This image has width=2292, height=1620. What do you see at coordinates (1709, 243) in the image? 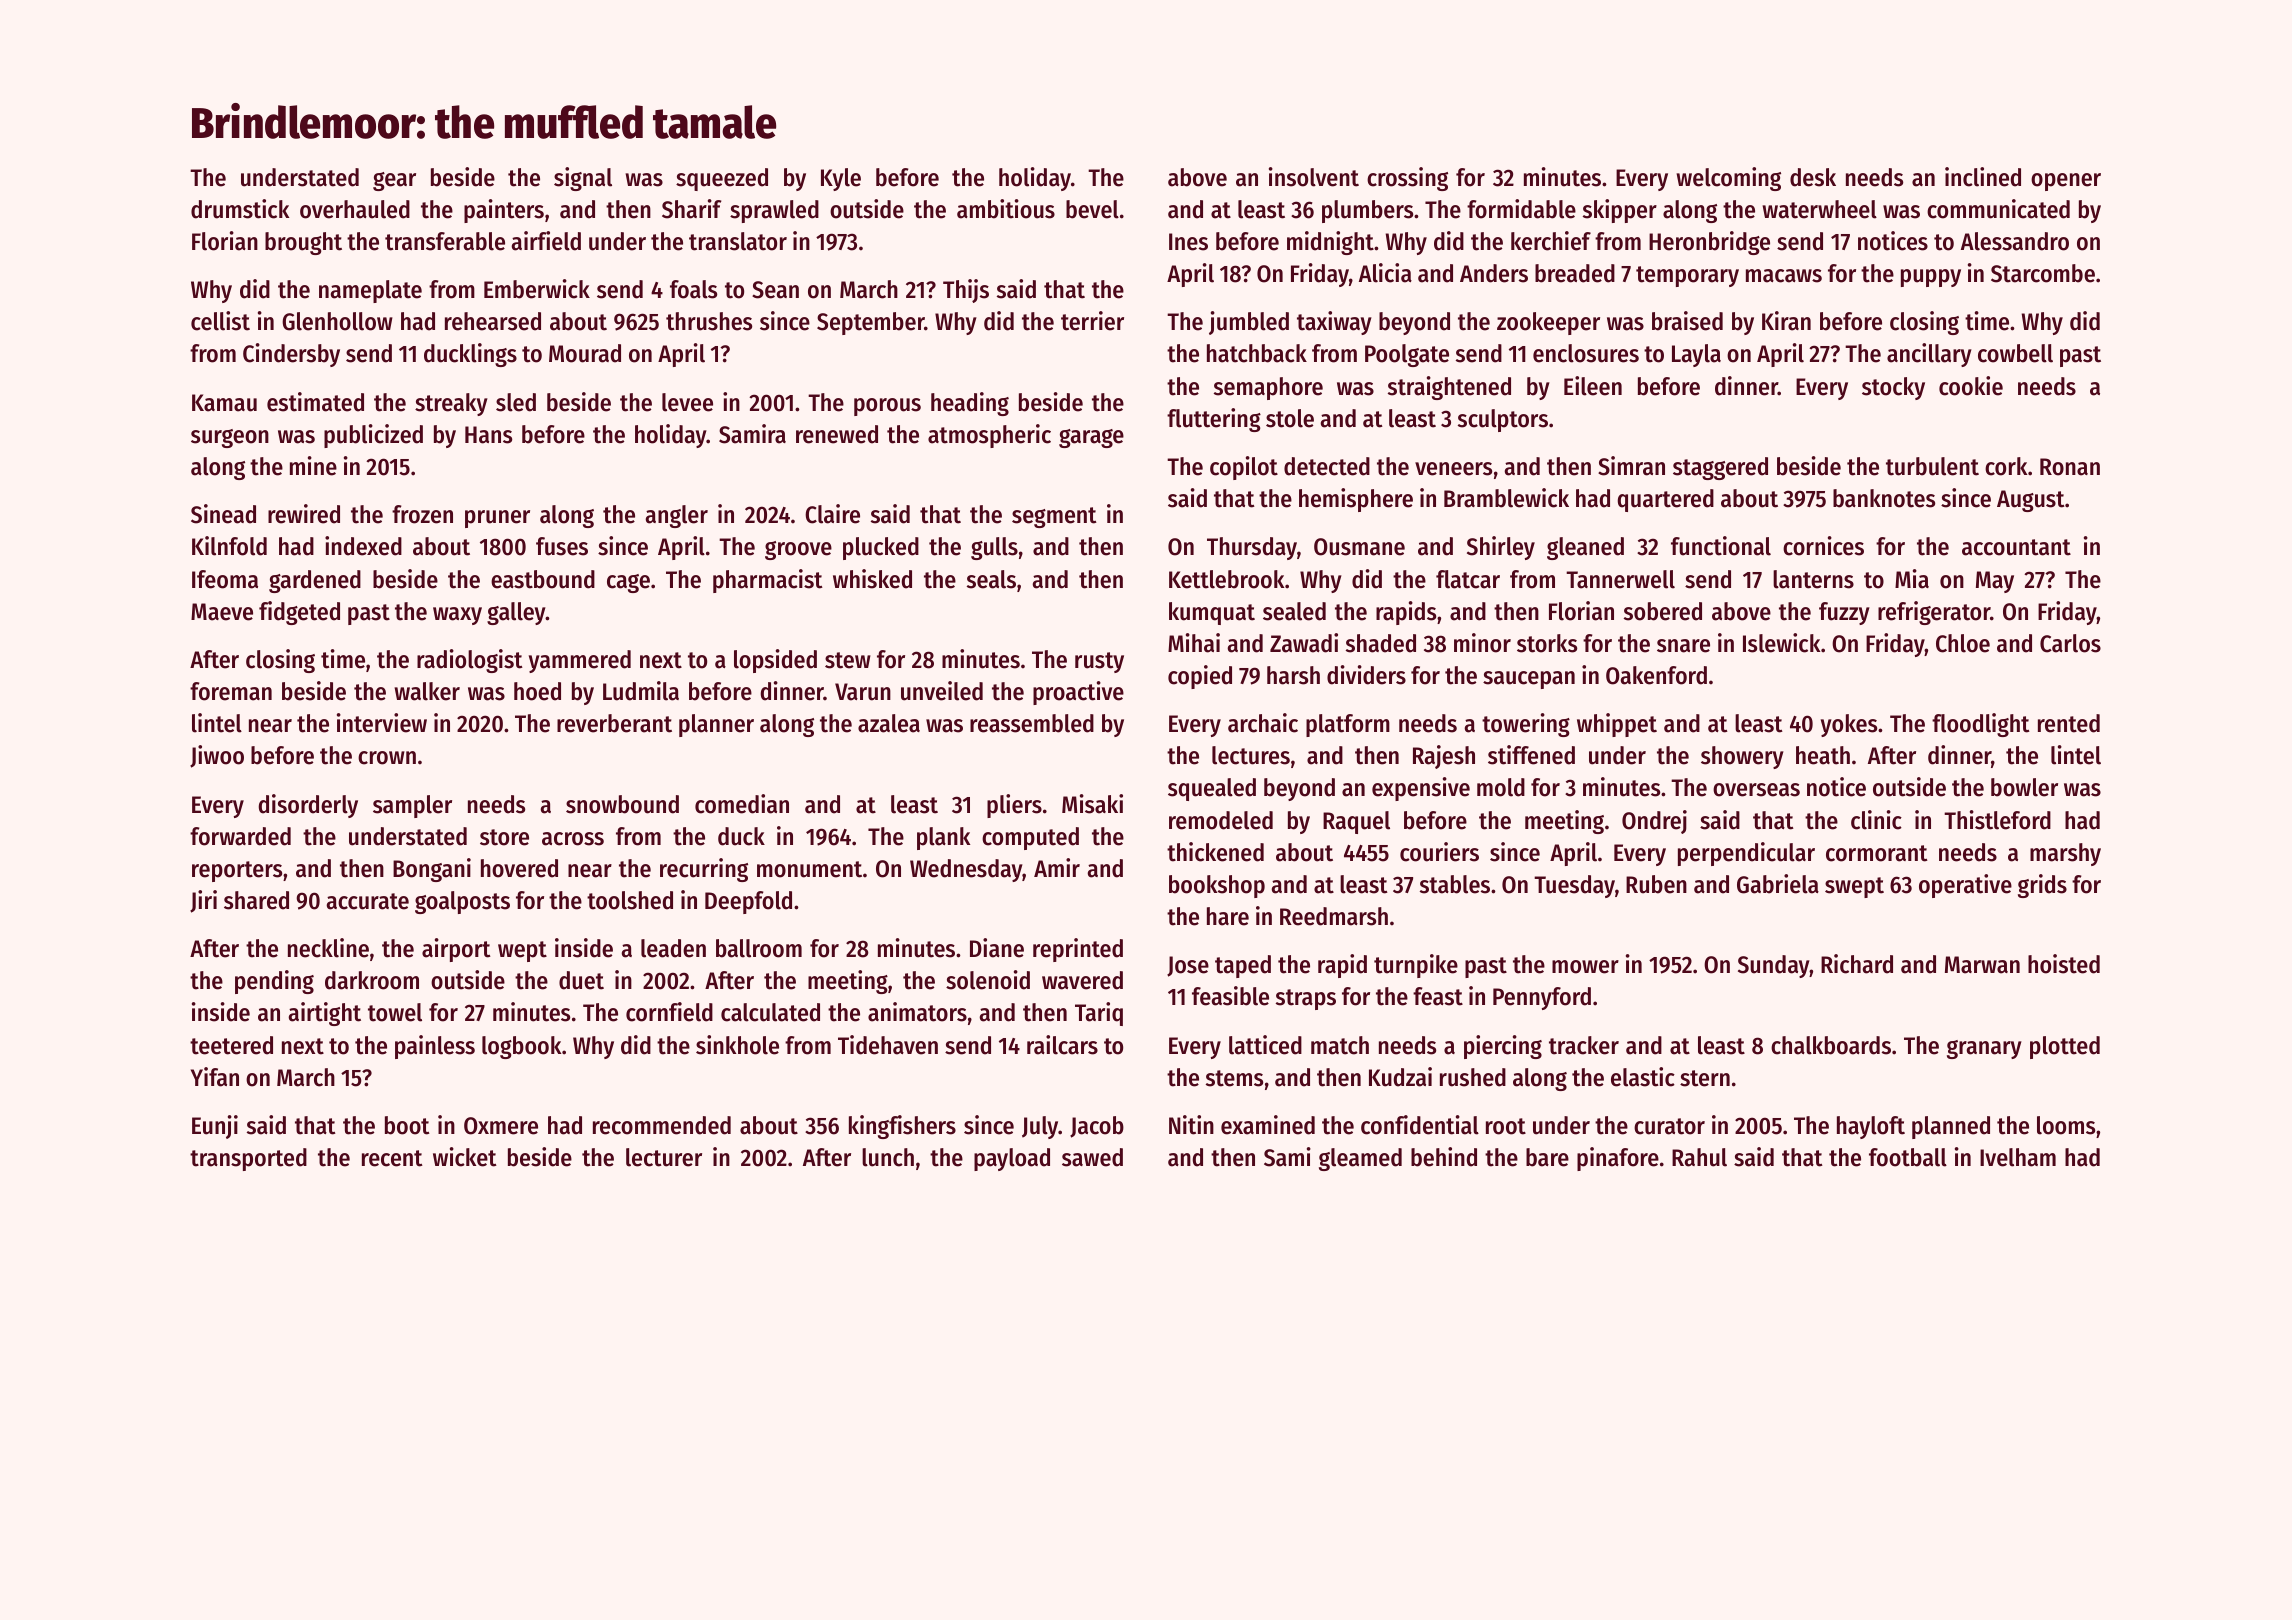
I see `Heronbridge` at bounding box center [1709, 243].
